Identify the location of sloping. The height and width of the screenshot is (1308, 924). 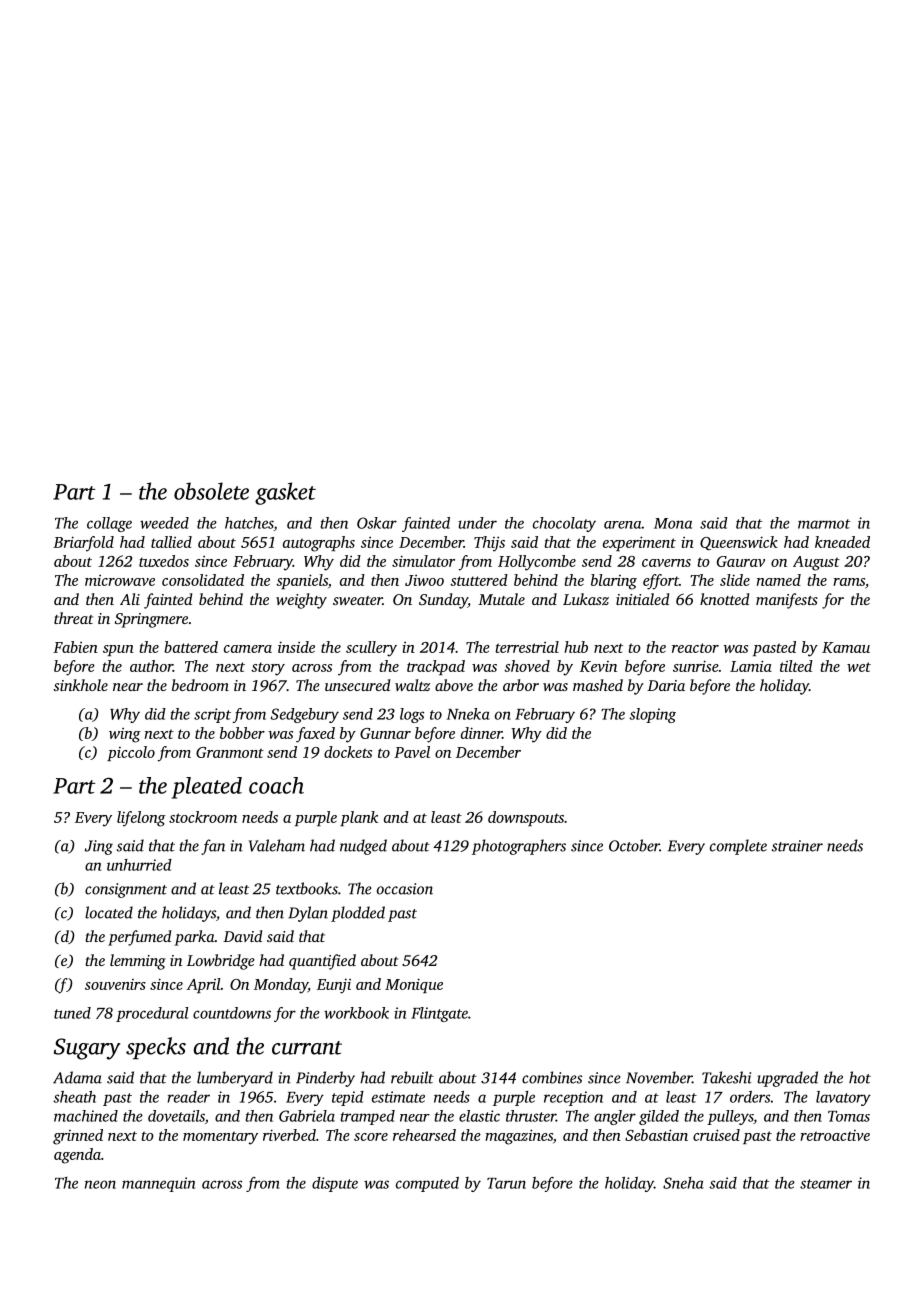
(652, 715).
